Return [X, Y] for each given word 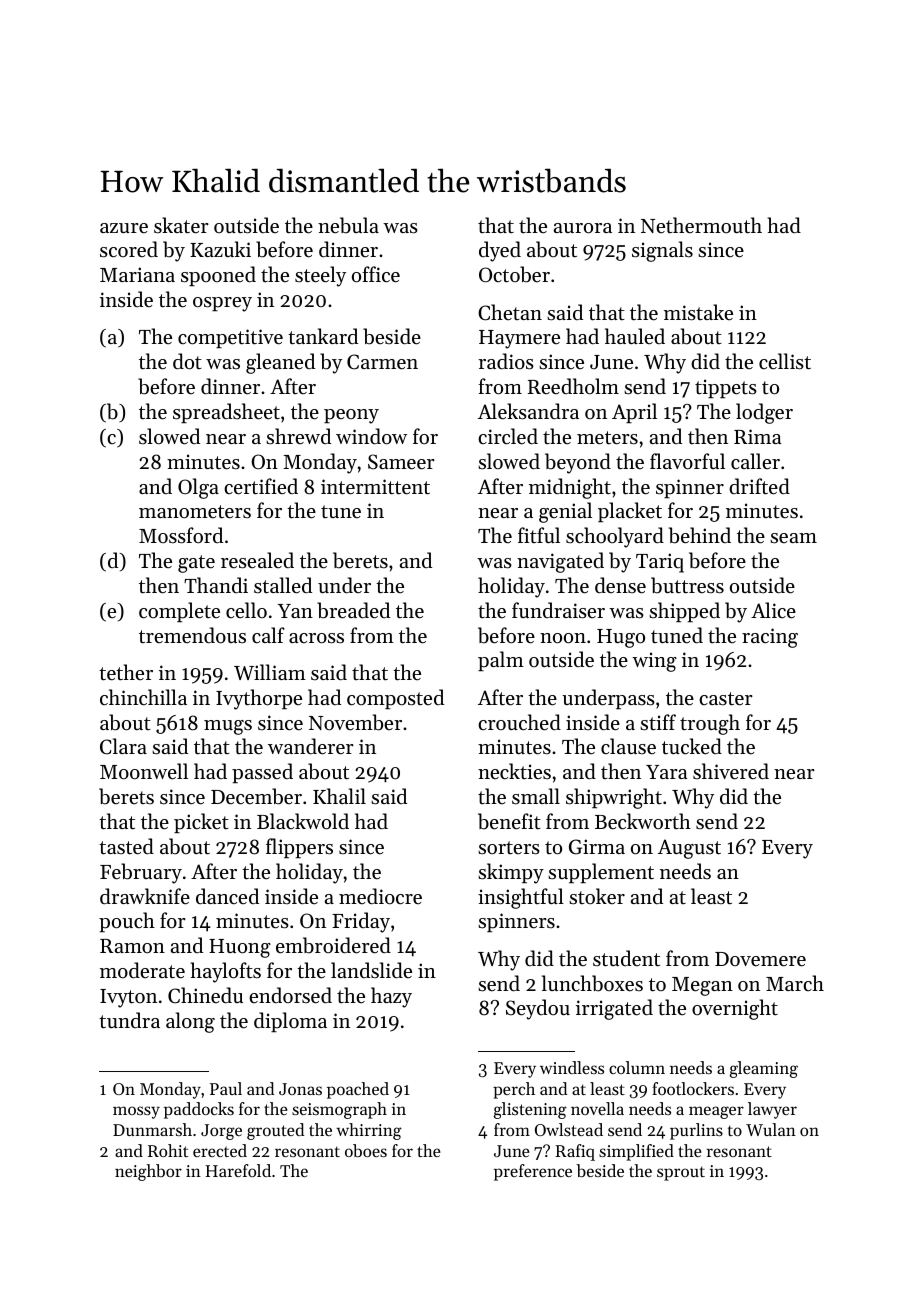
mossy [136, 1112]
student [626, 958]
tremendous [192, 635]
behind [700, 535]
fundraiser [558, 610]
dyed [500, 251]
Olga [198, 488]
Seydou [538, 1009]
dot [187, 361]
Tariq [660, 563]
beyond [578, 463]
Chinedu [205, 995]
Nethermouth [701, 225]
